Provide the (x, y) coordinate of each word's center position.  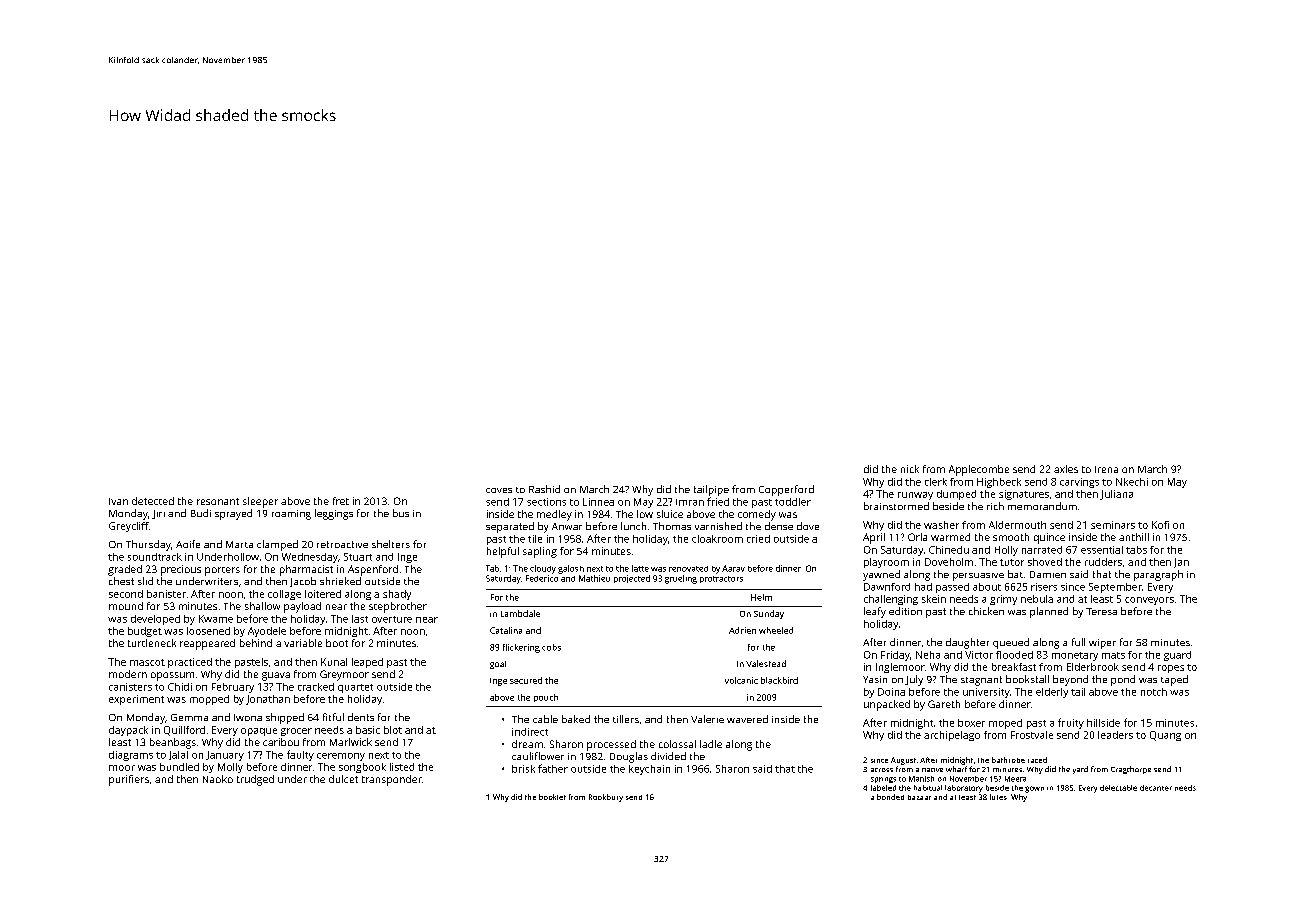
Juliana (1116, 495)
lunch (633, 526)
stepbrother (398, 607)
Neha (928, 655)
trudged (255, 780)
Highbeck (999, 483)
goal (498, 665)
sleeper (260, 502)
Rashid (544, 489)
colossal (677, 744)
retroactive (342, 544)
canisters (130, 687)
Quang (1165, 736)
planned (1049, 612)
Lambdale (520, 613)
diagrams (131, 756)
